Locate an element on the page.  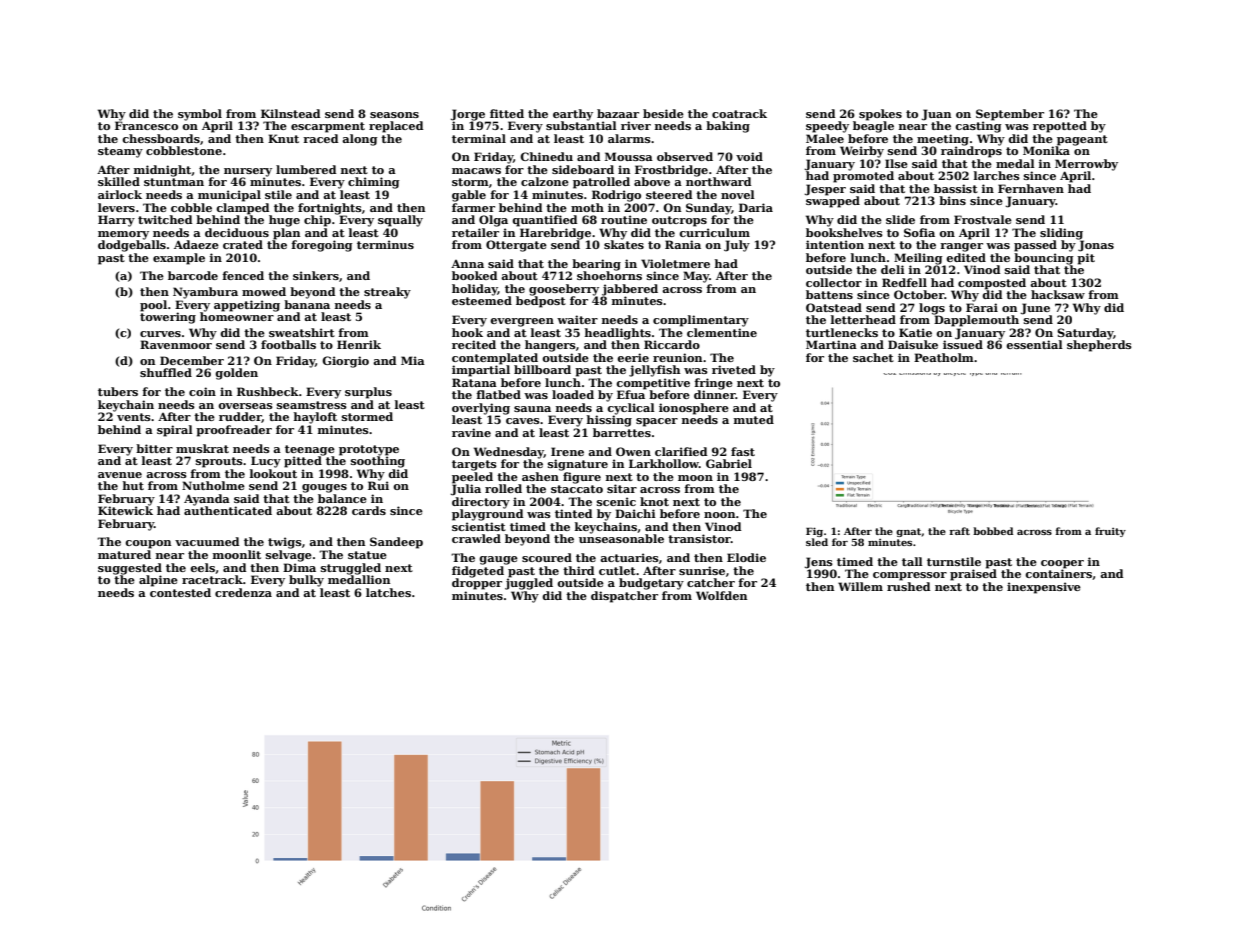
latches is located at coordinates (388, 592).
